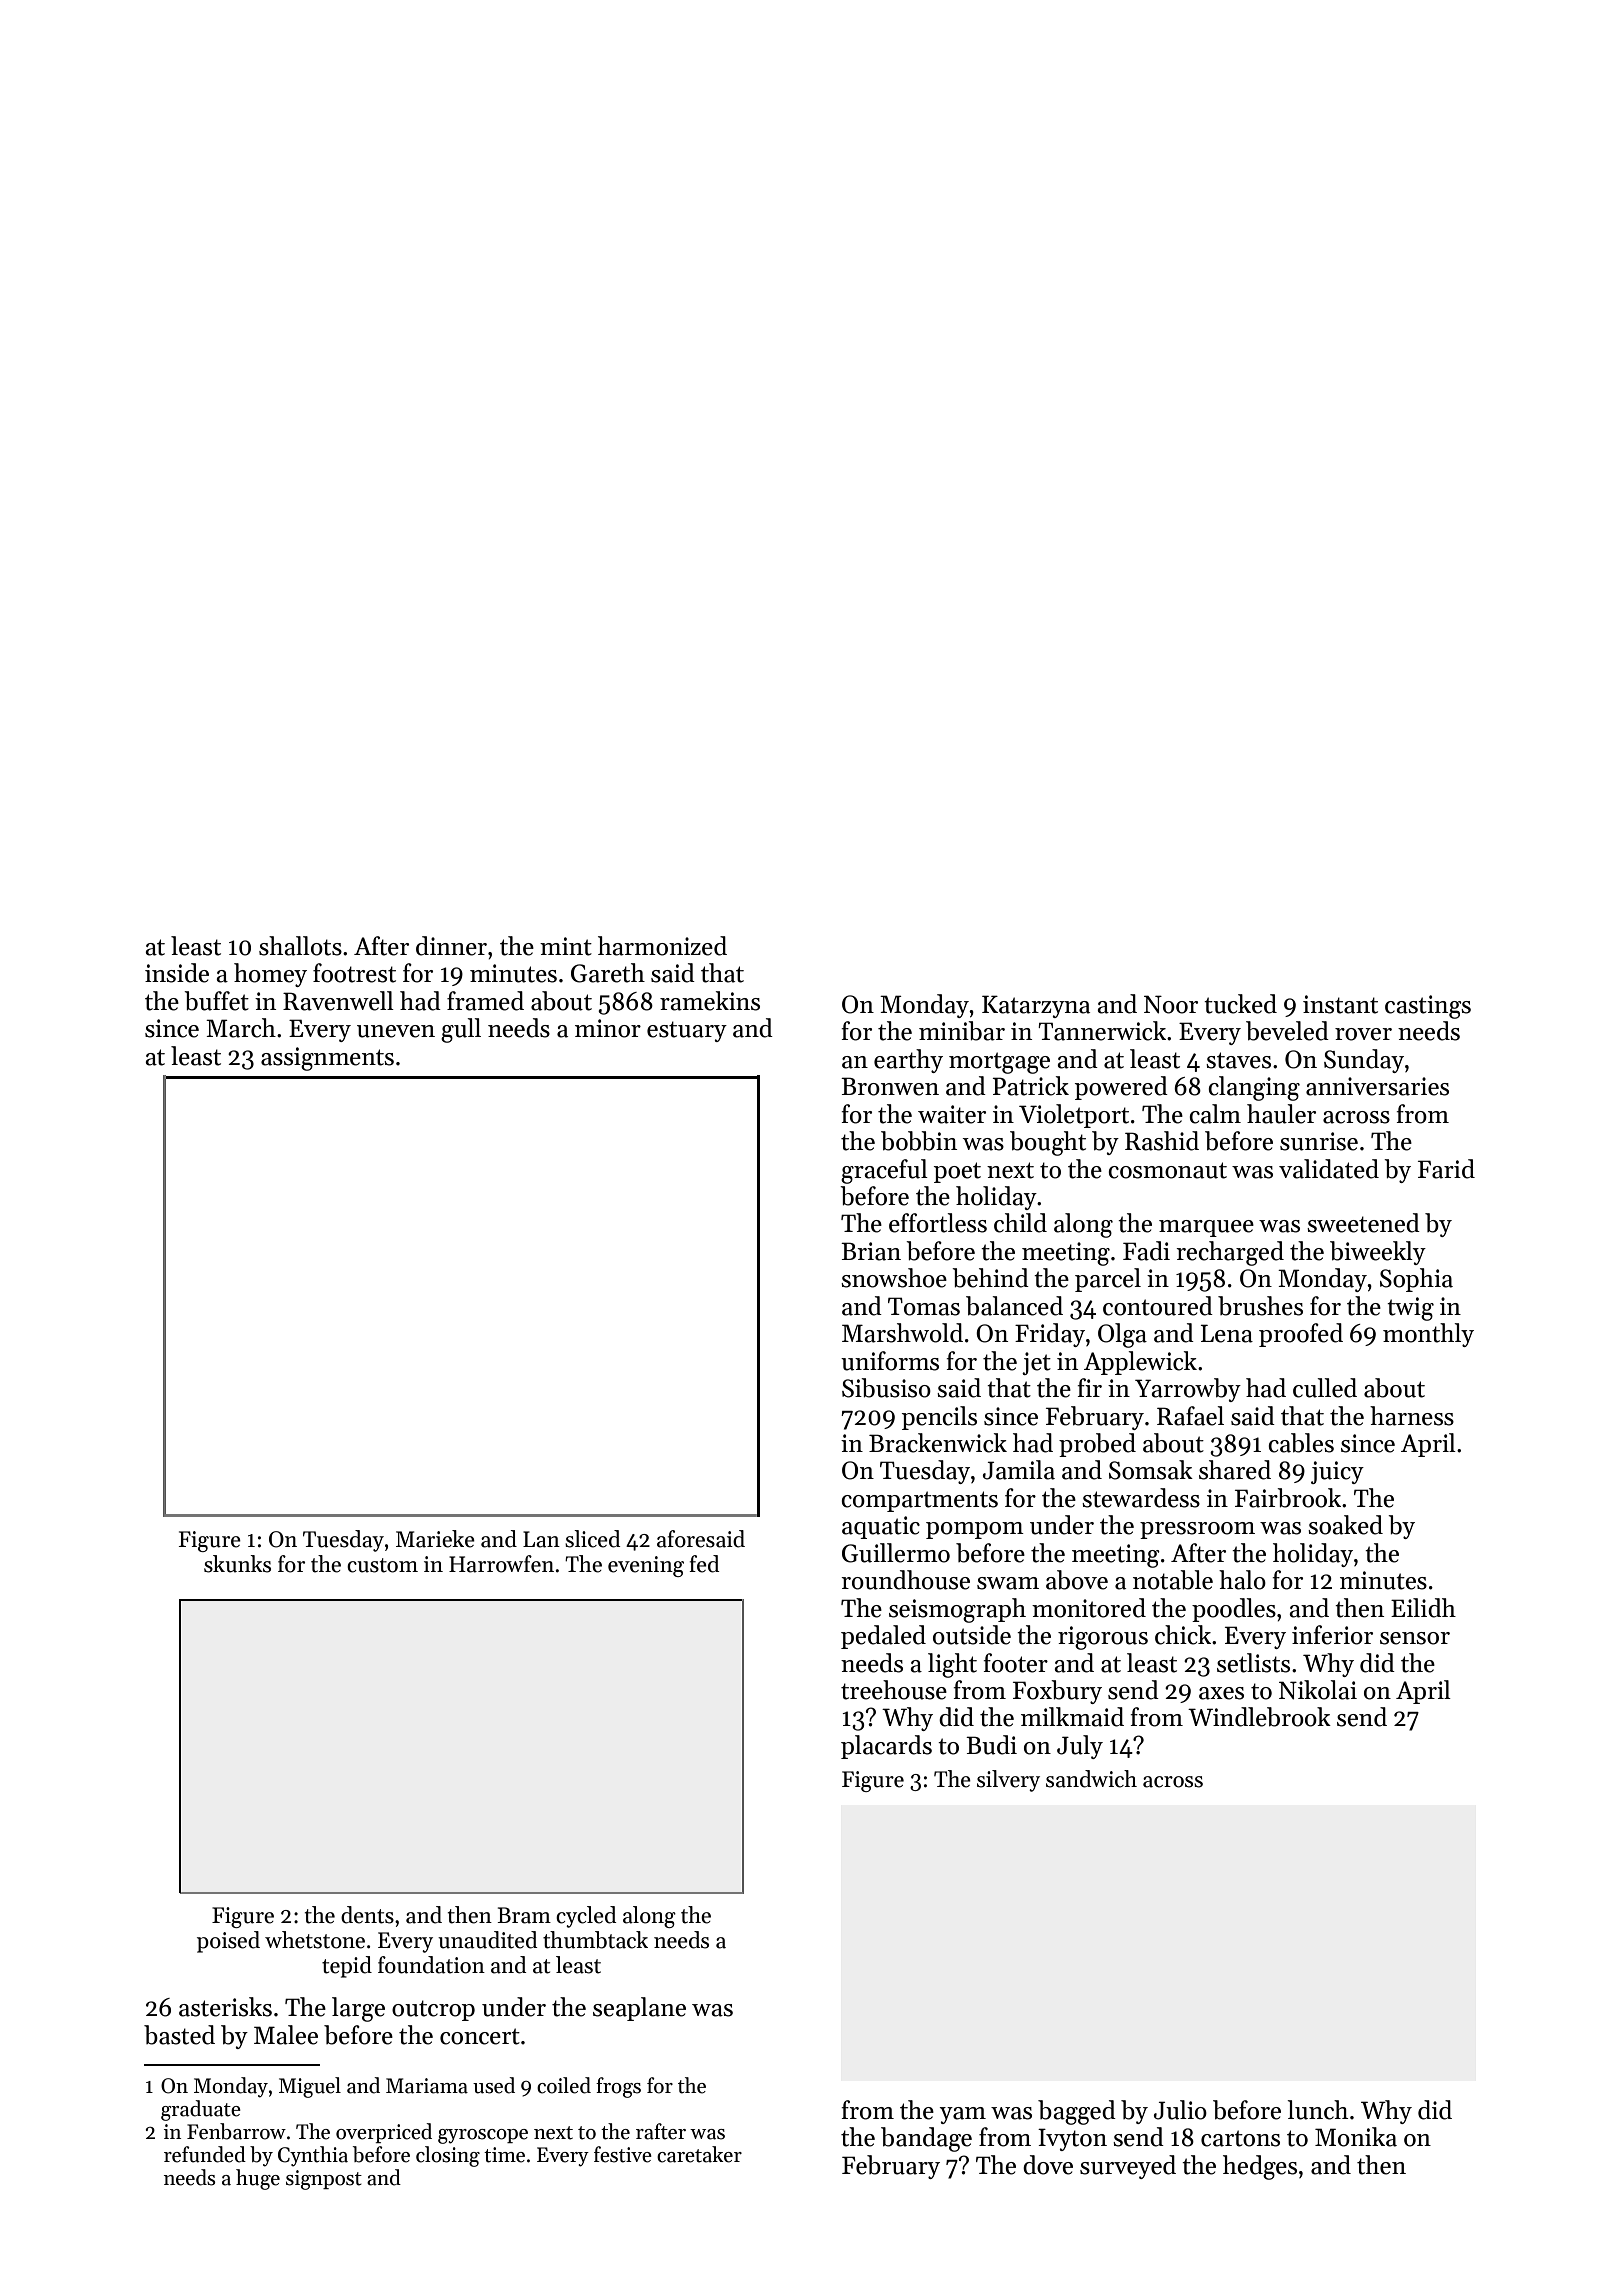  What do you see at coordinates (1363, 1223) in the screenshot?
I see `sweetened` at bounding box center [1363, 1223].
